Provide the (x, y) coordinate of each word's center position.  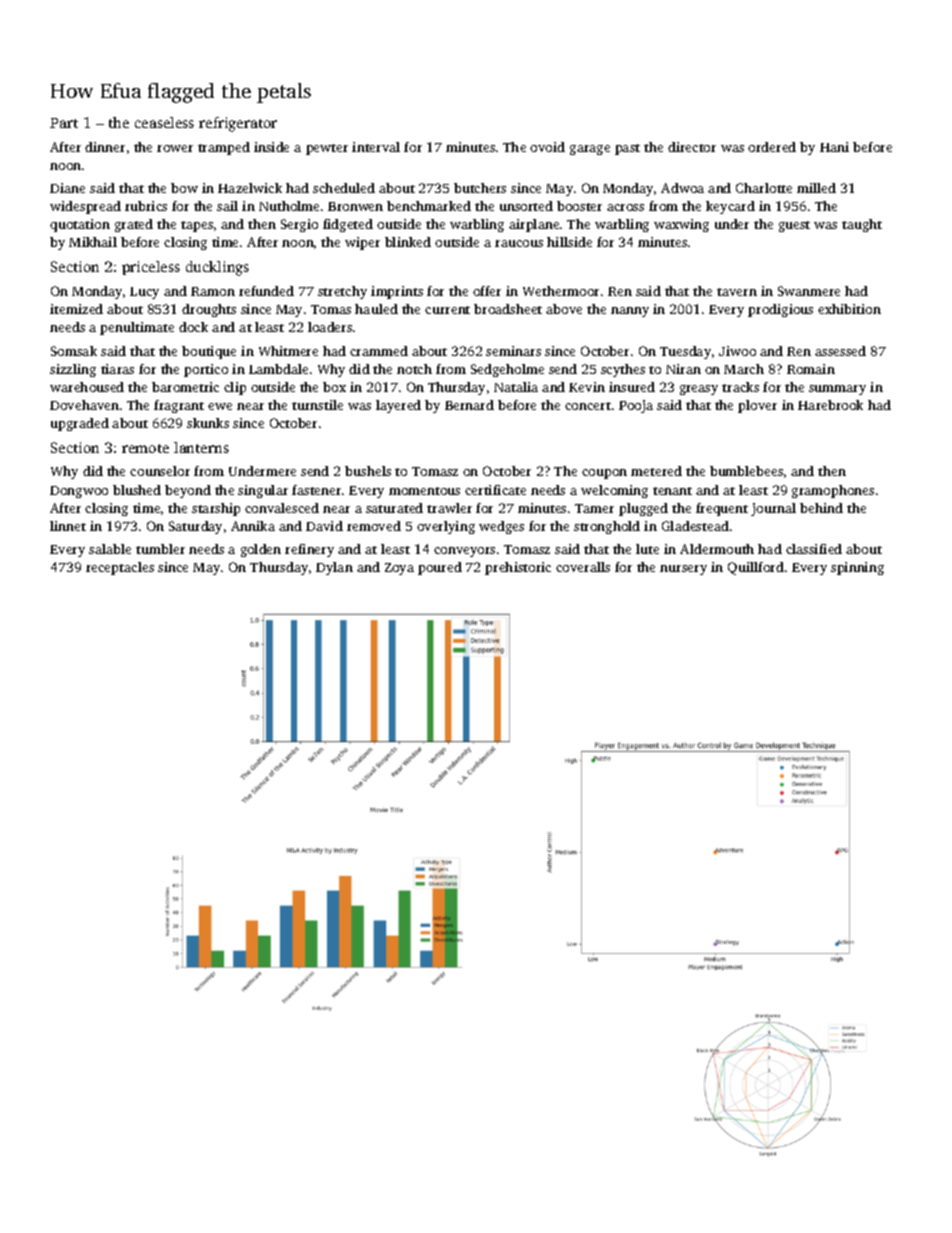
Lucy (144, 293)
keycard (730, 207)
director (692, 147)
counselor (160, 471)
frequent (722, 509)
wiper (362, 243)
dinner (105, 147)
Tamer (594, 508)
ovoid (547, 147)
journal (773, 509)
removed (374, 526)
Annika (253, 526)
